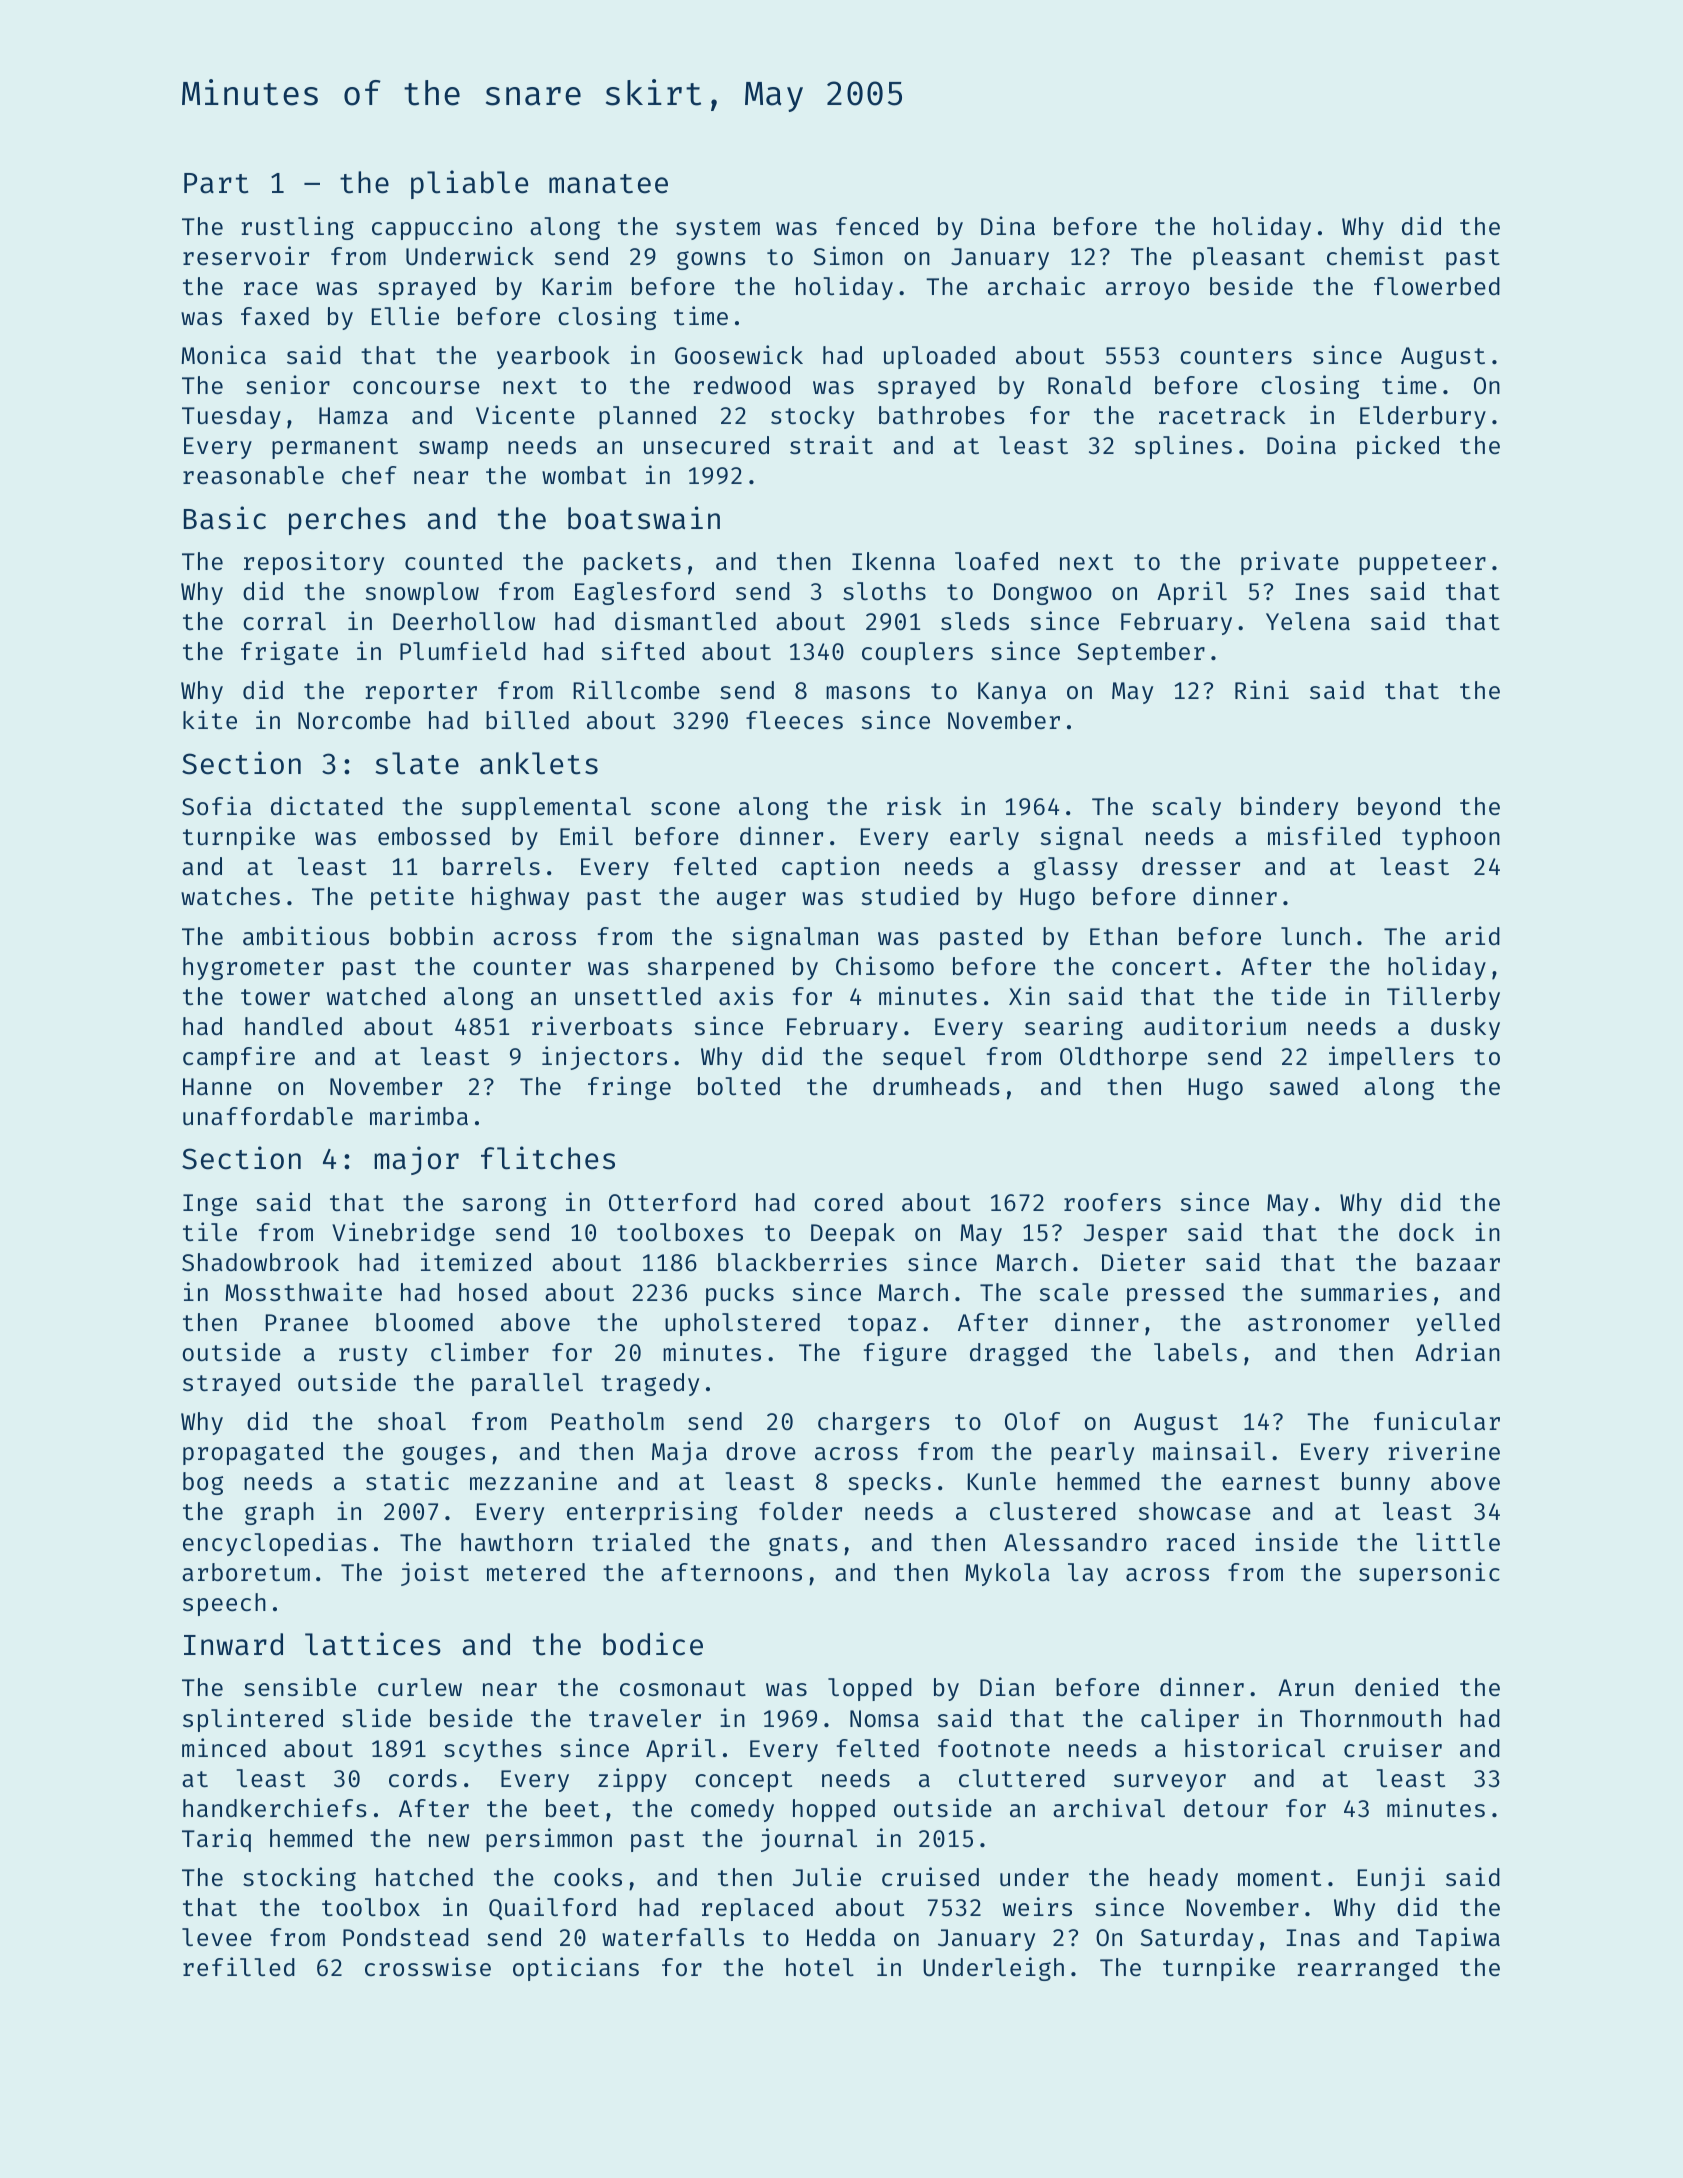  Describe the element at coordinates (217, 1937) in the document. I see `levee` at that location.
